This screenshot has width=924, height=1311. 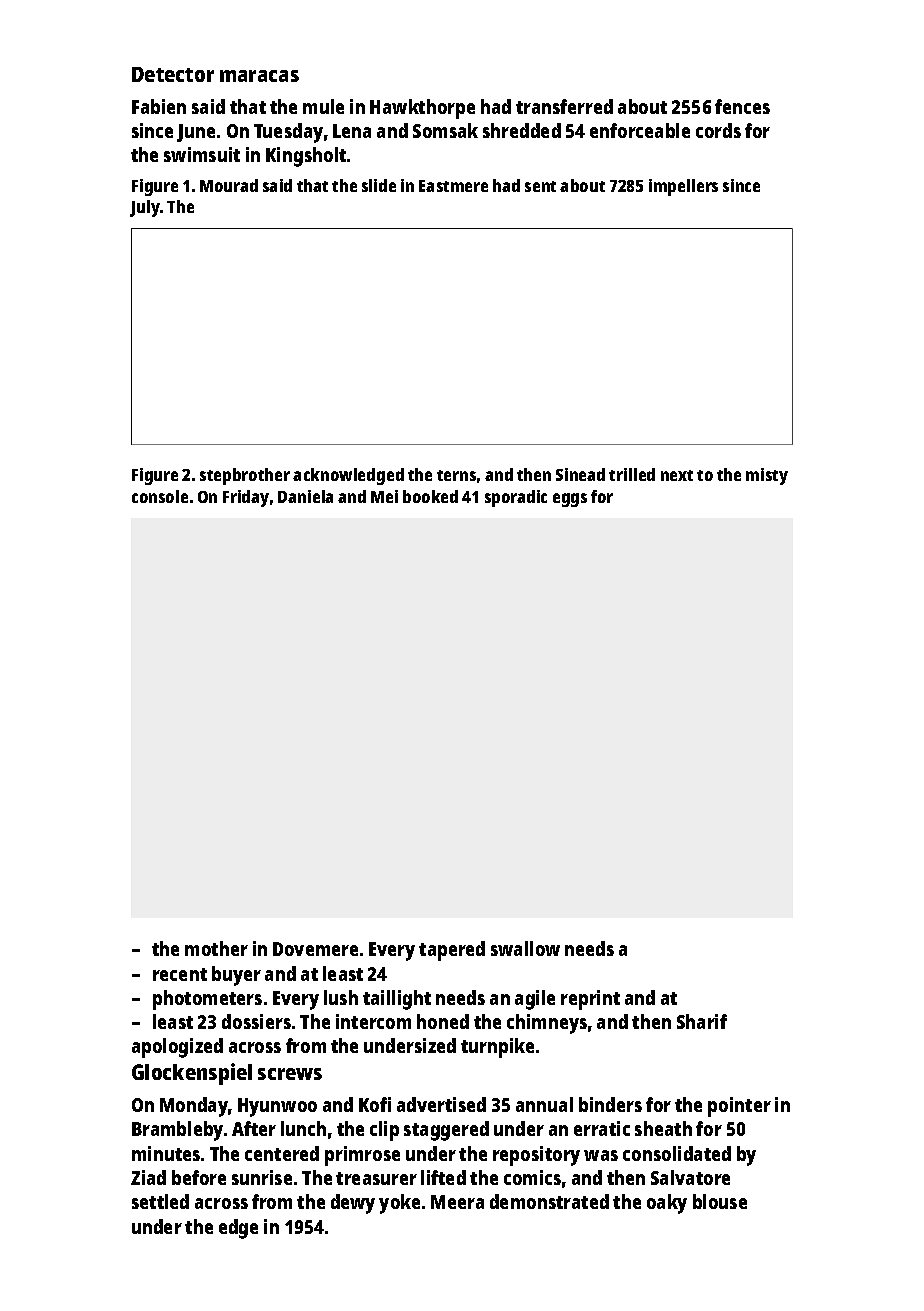 I want to click on Detector, so click(x=173, y=74).
